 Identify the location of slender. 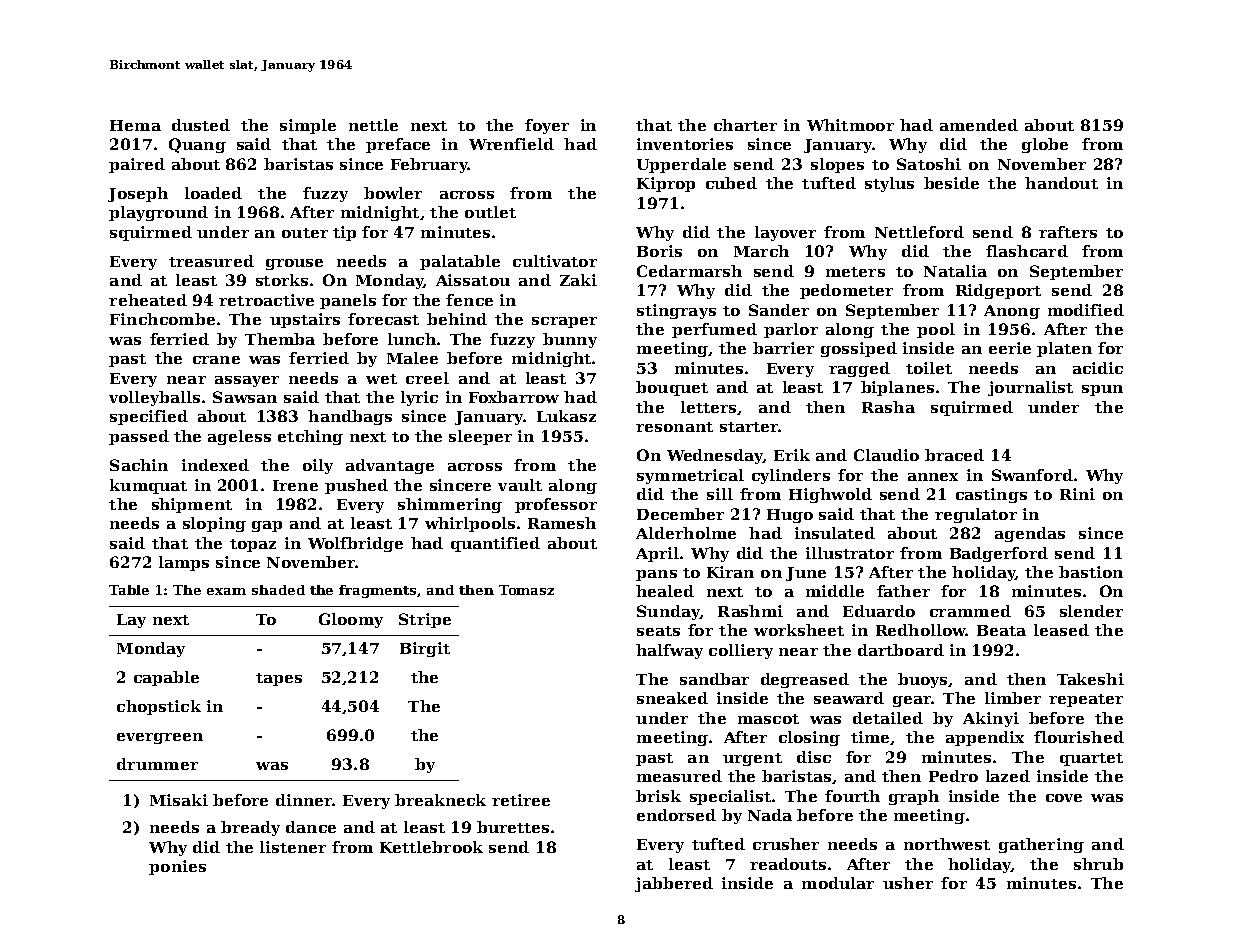
(1091, 611).
